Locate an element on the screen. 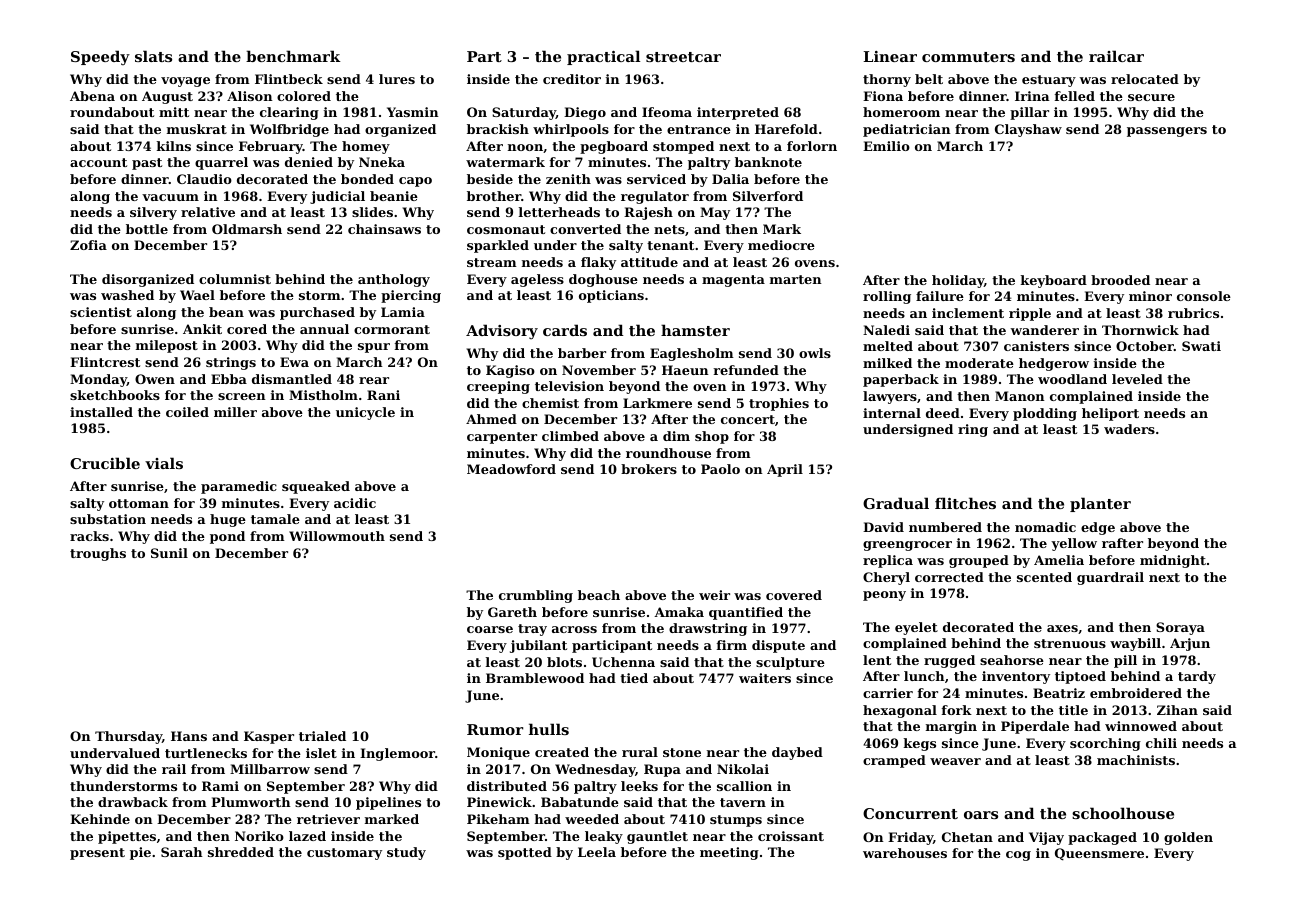 This screenshot has width=1308, height=924. Sunil is located at coordinates (169, 553).
